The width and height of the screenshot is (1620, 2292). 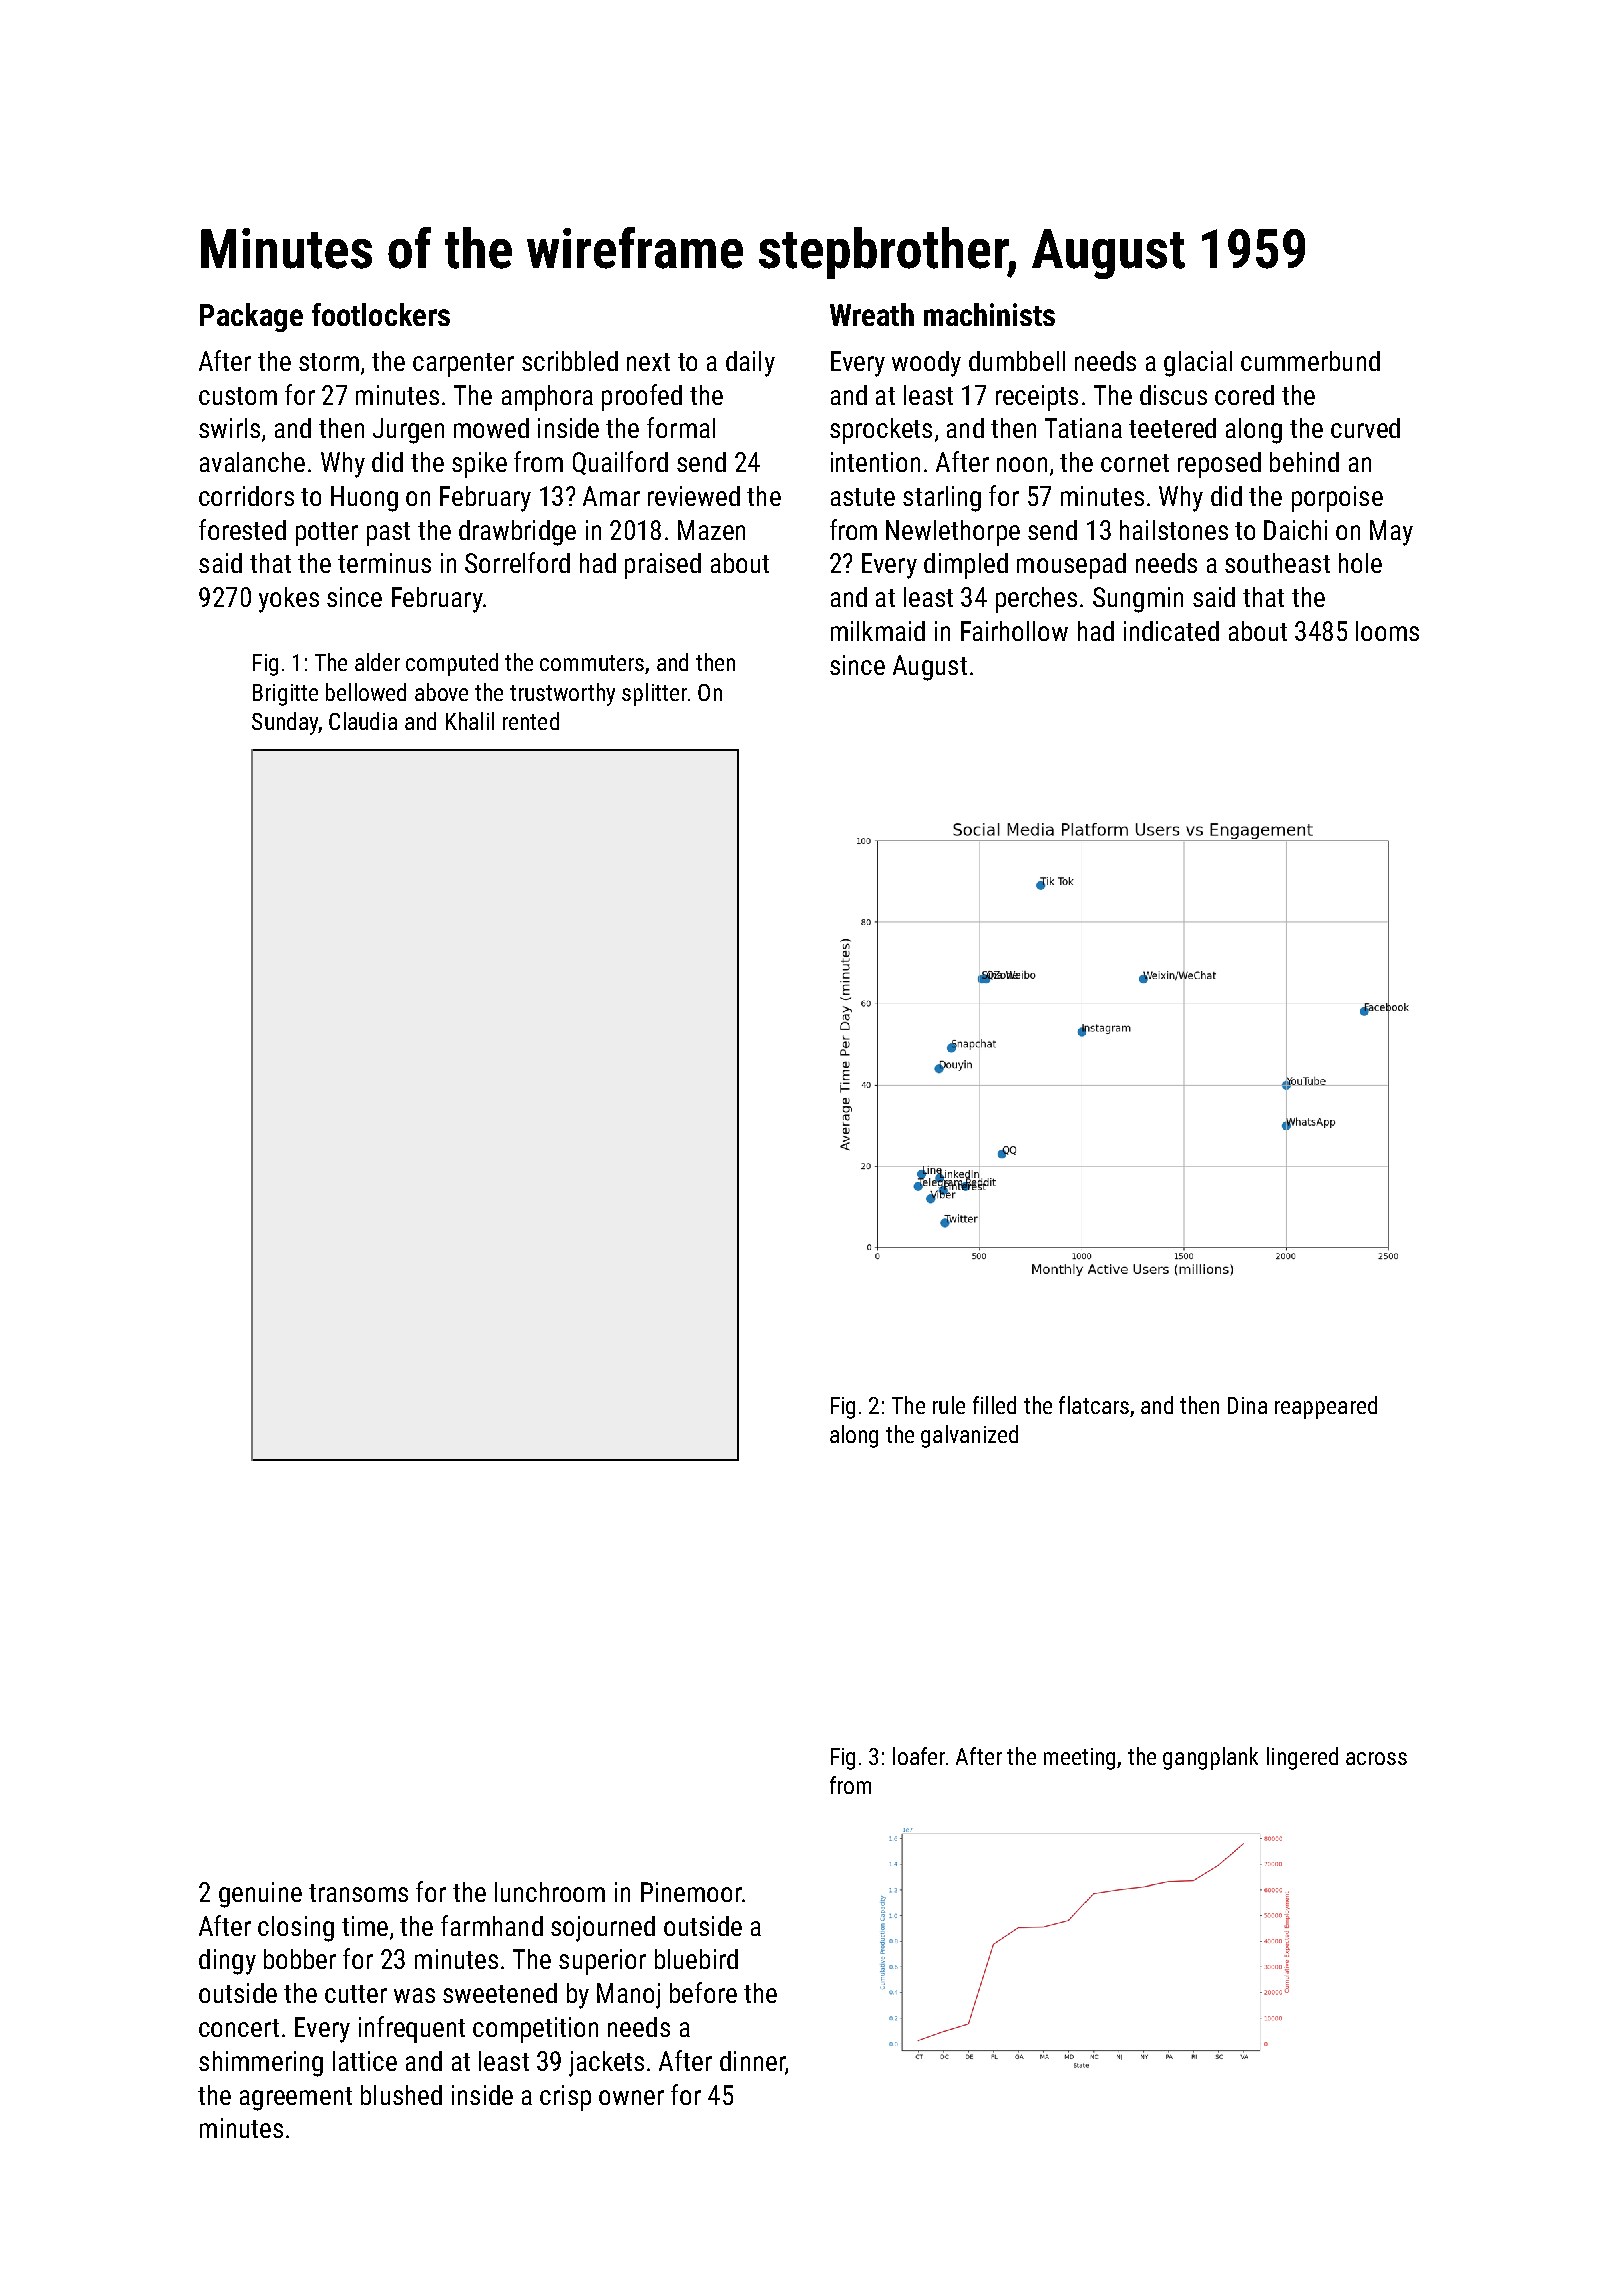 What do you see at coordinates (238, 396) in the screenshot?
I see `custom` at bounding box center [238, 396].
